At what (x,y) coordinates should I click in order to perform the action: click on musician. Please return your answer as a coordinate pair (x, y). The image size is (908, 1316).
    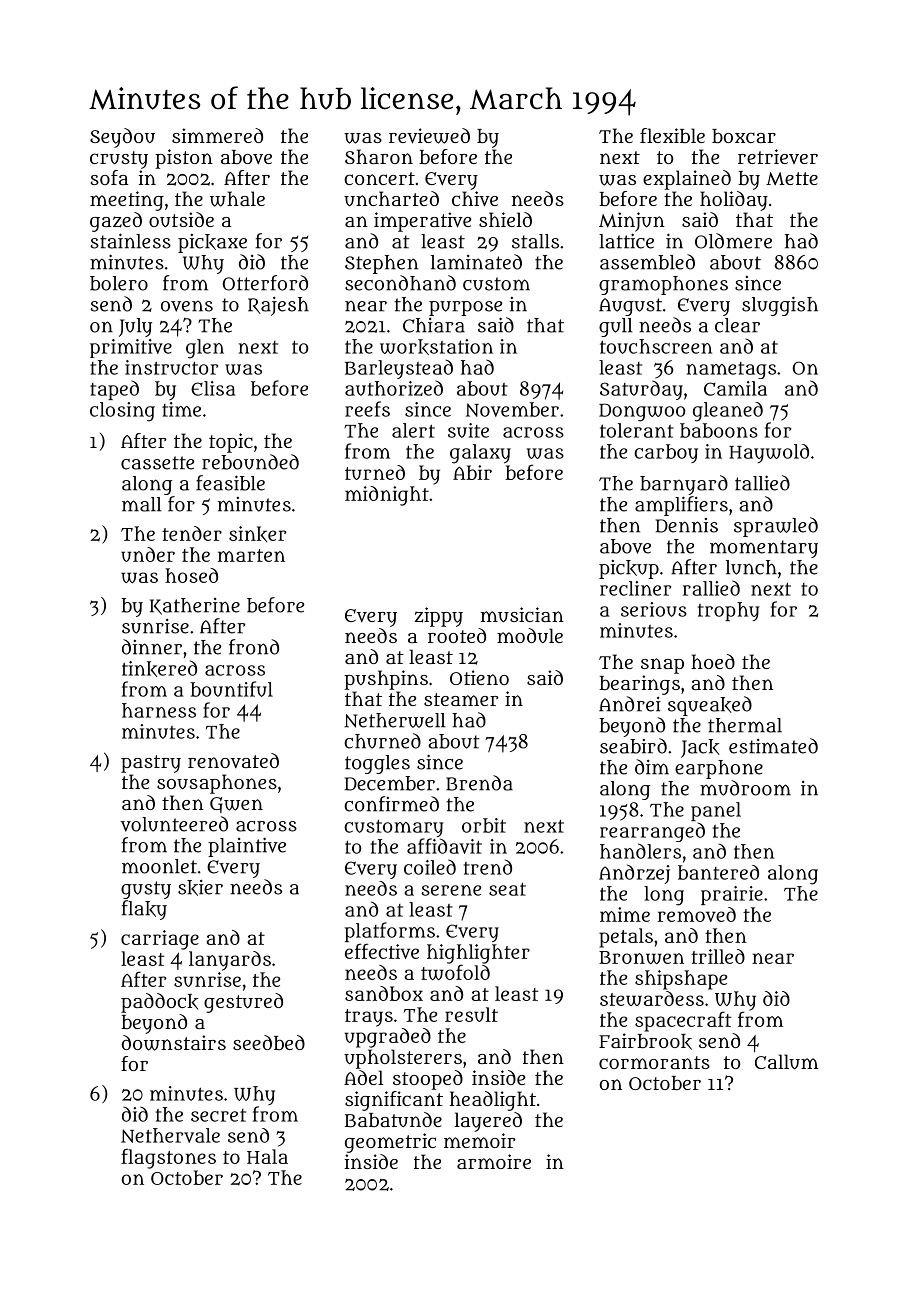
    Looking at the image, I should click on (522, 615).
